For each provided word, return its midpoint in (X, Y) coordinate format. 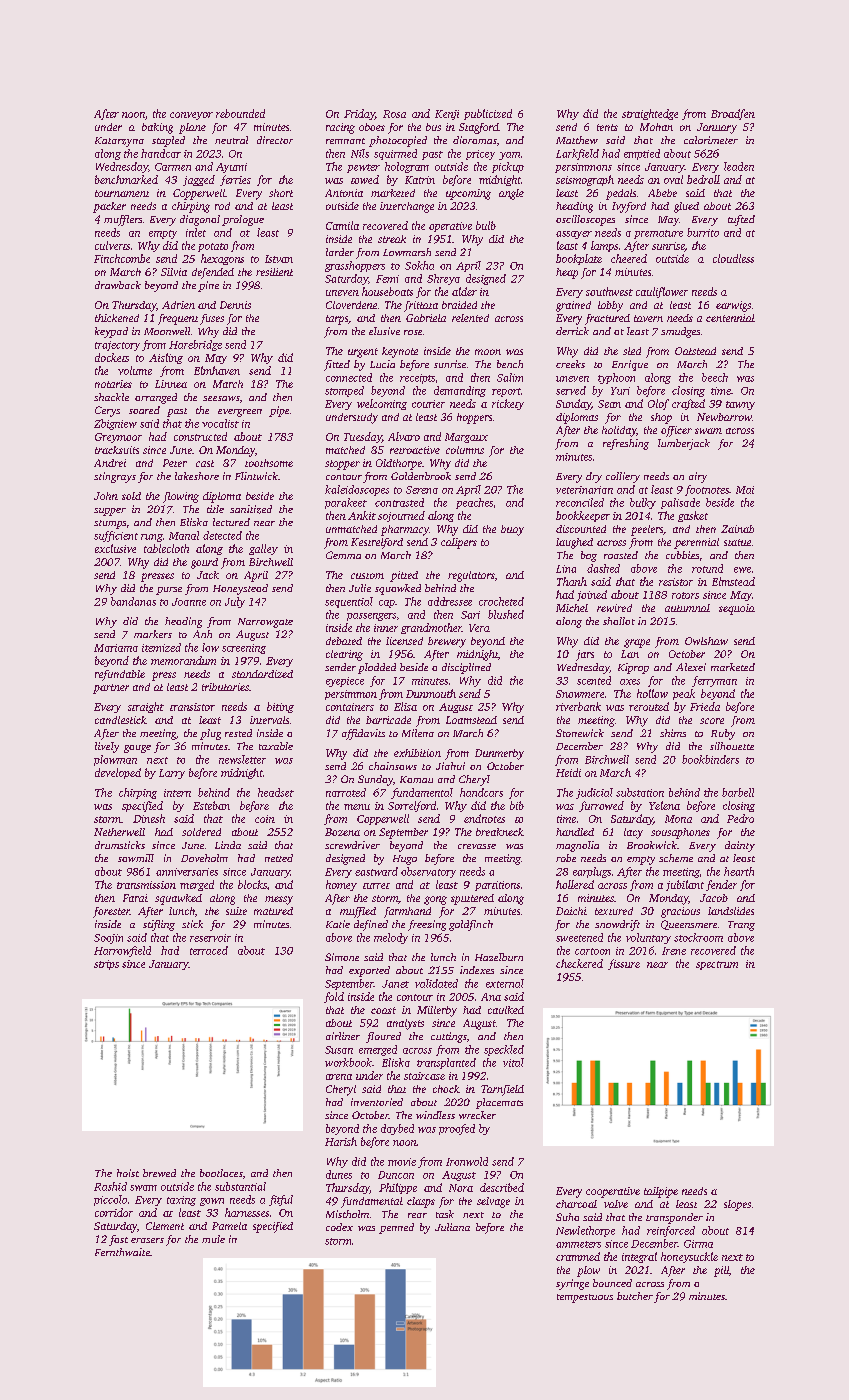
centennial (730, 318)
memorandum (183, 660)
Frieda (705, 706)
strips (106, 965)
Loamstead (471, 720)
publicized (488, 114)
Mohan (656, 127)
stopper (342, 465)
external (505, 983)
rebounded (240, 113)
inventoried (377, 1102)
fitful (281, 1200)
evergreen (240, 413)
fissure (624, 964)
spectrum (717, 965)
